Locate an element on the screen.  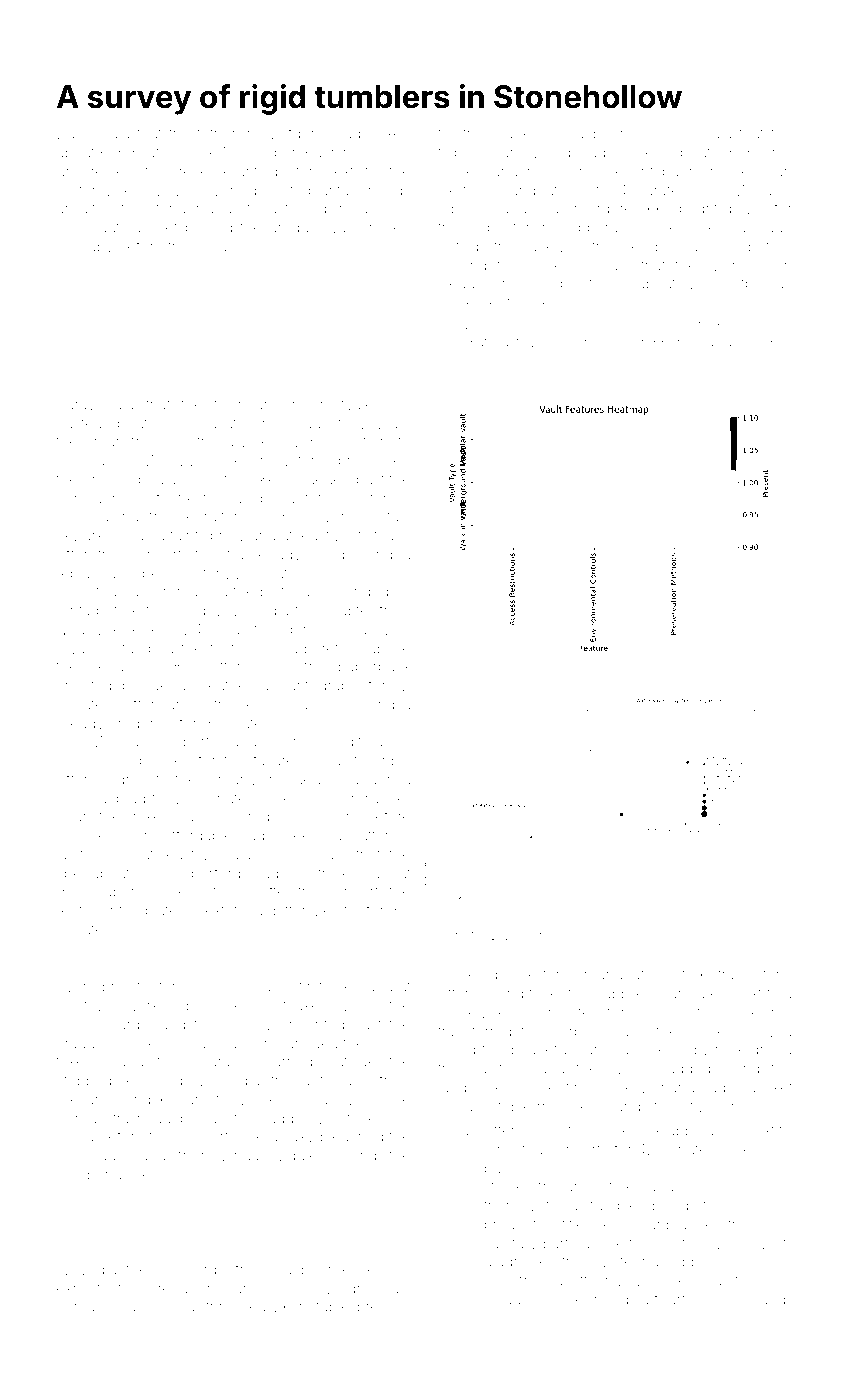
translators is located at coordinates (752, 975).
